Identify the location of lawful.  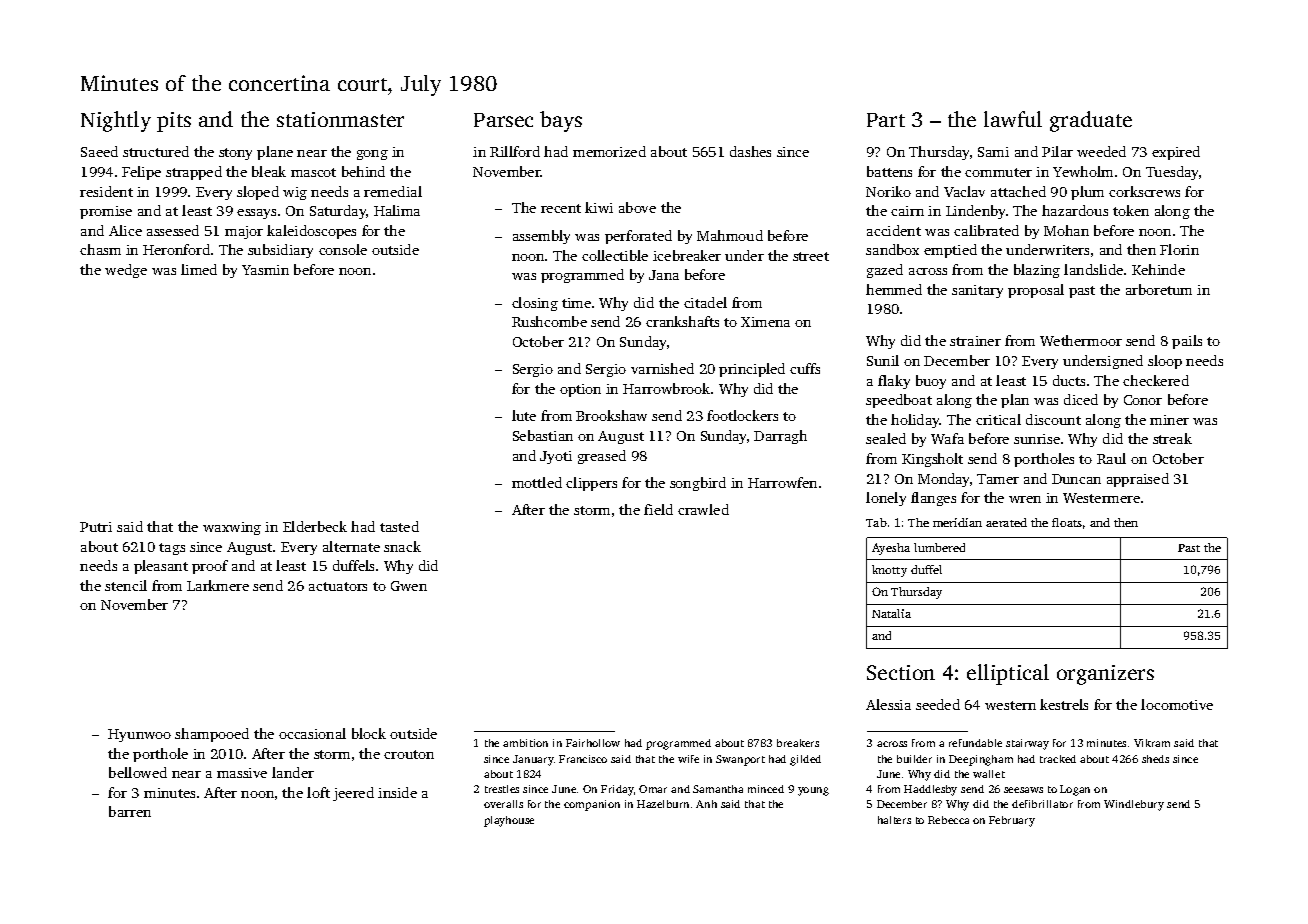
(1013, 119).
